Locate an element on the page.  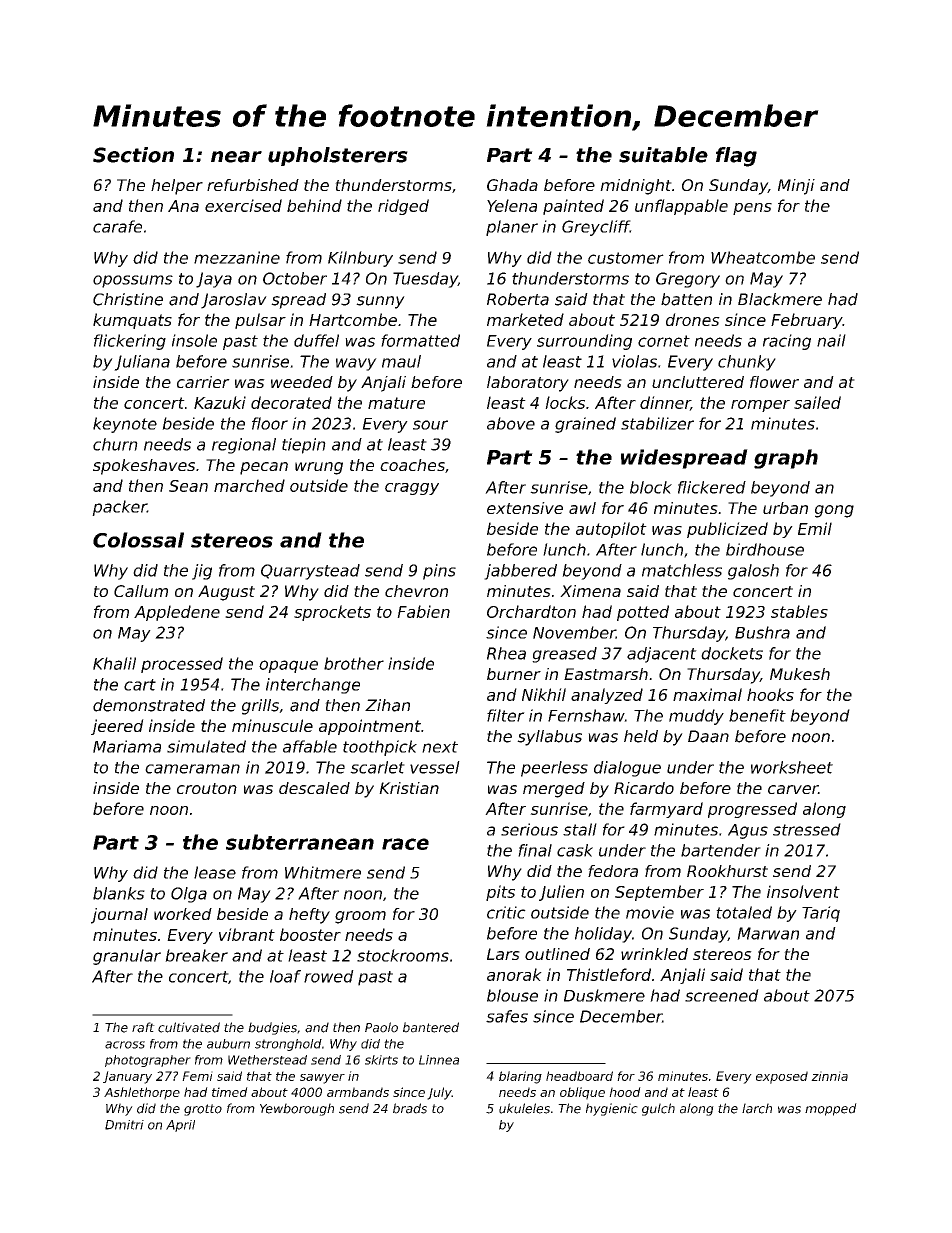
flickering is located at coordinates (130, 342).
